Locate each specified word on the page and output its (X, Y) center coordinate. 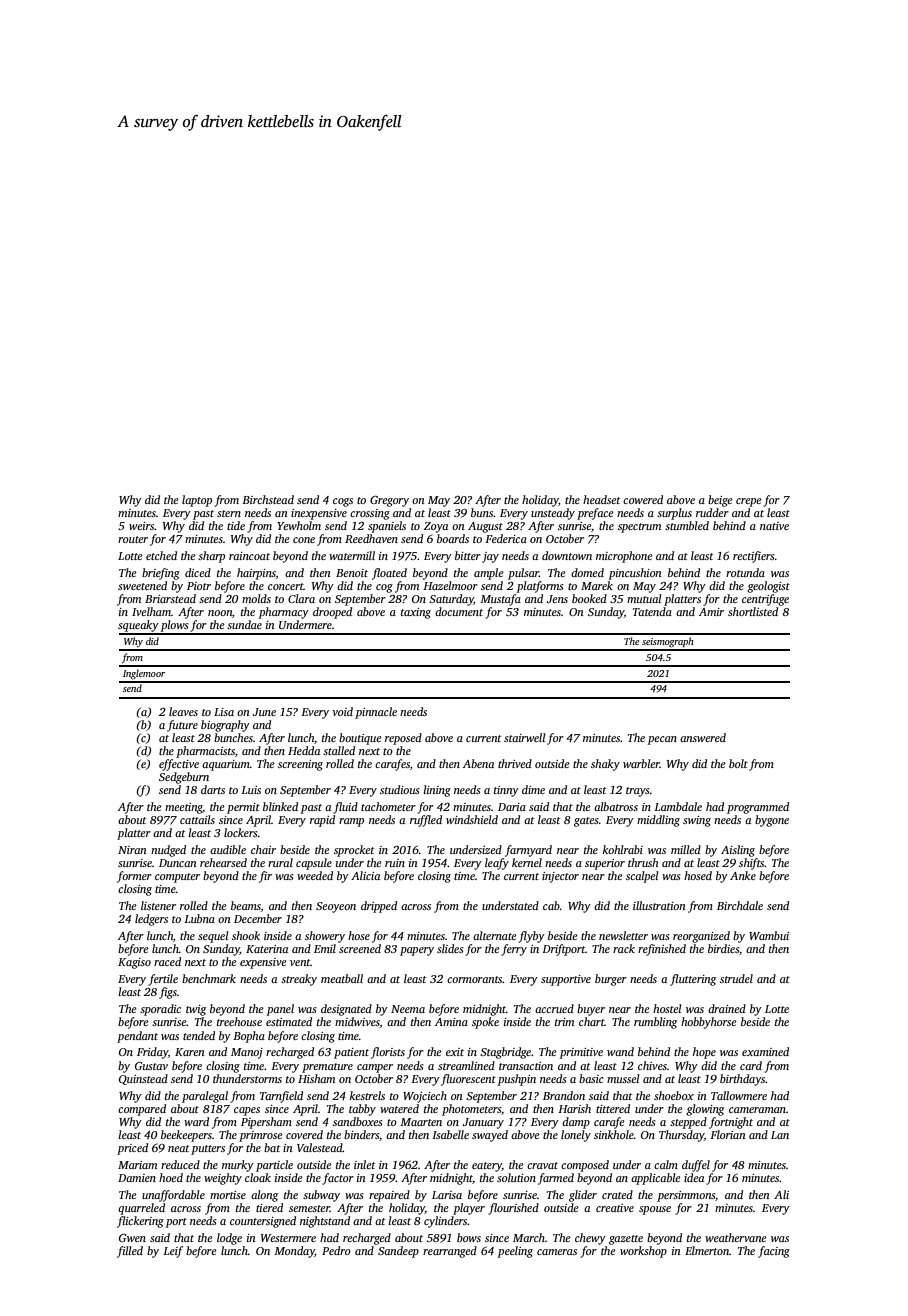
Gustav (151, 1066)
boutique (360, 739)
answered (703, 737)
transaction (526, 1066)
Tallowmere (739, 1095)
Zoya (436, 527)
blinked (280, 806)
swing (697, 821)
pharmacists (205, 752)
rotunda (745, 572)
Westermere (288, 1238)
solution (516, 1177)
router (133, 539)
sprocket (354, 851)
